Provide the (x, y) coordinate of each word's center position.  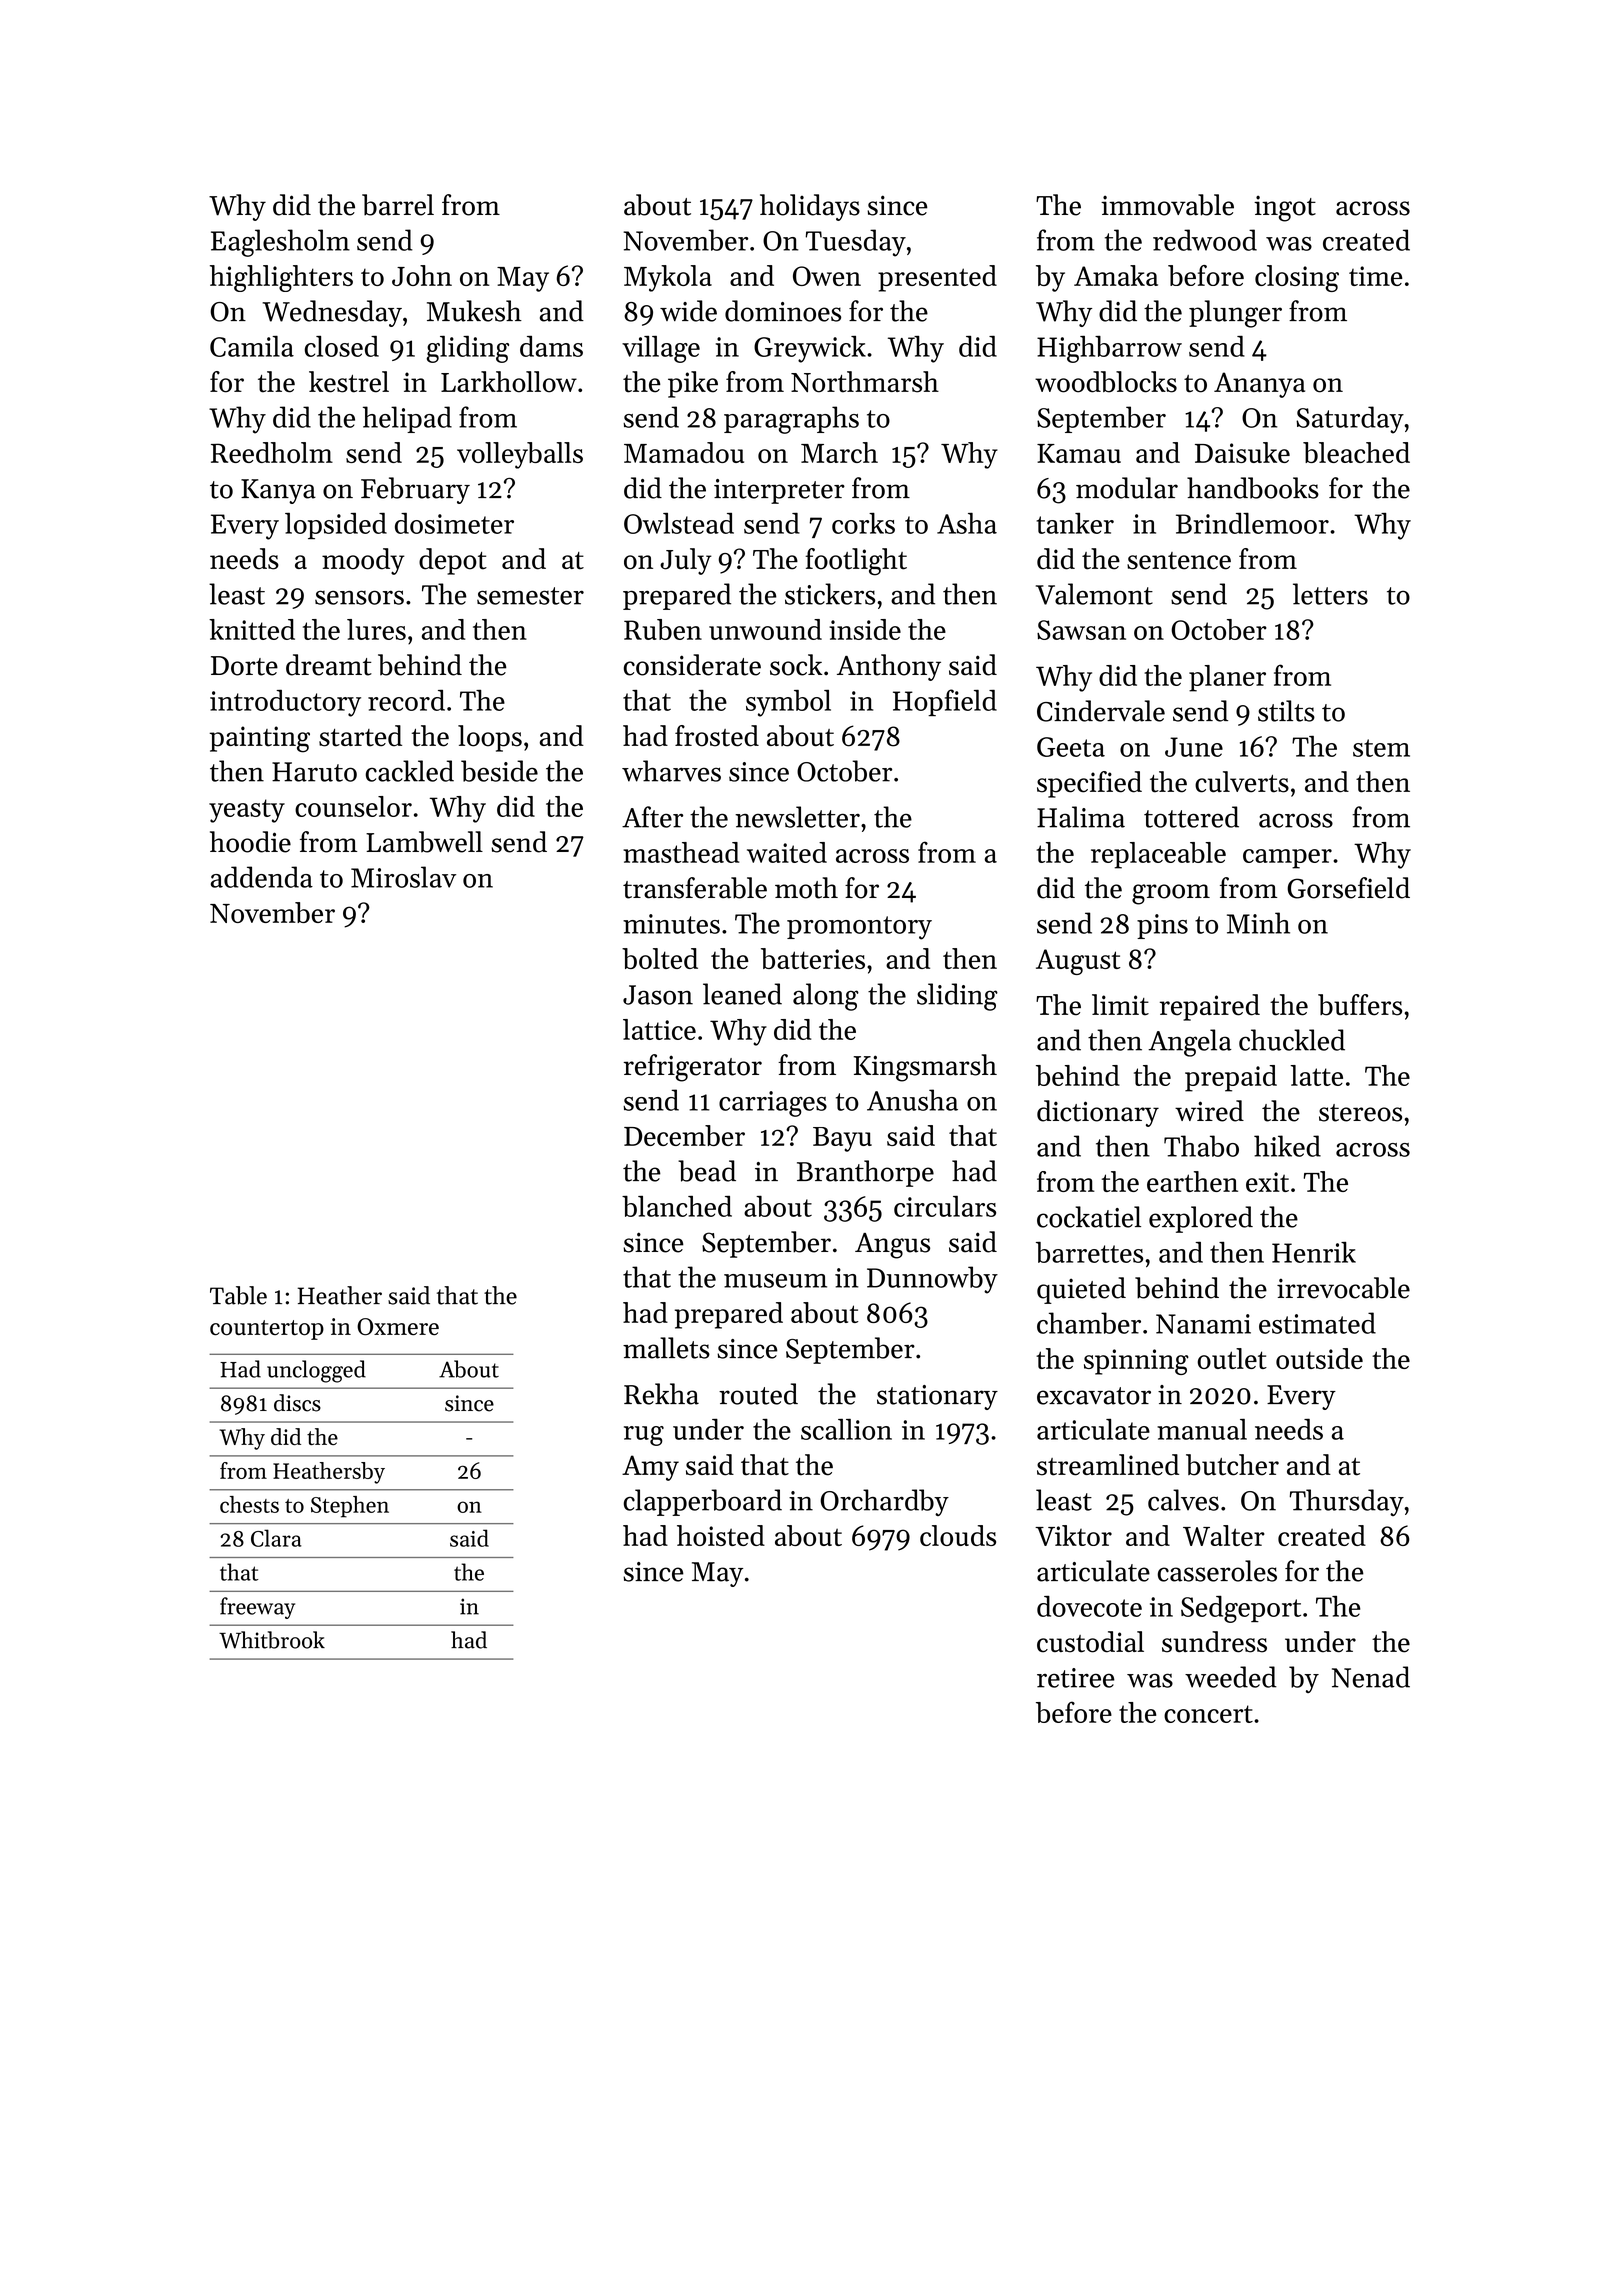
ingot (1285, 209)
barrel (398, 205)
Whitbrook (272, 1640)
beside (499, 771)
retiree (1076, 1678)
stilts (1286, 711)
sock (796, 665)
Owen (827, 276)
